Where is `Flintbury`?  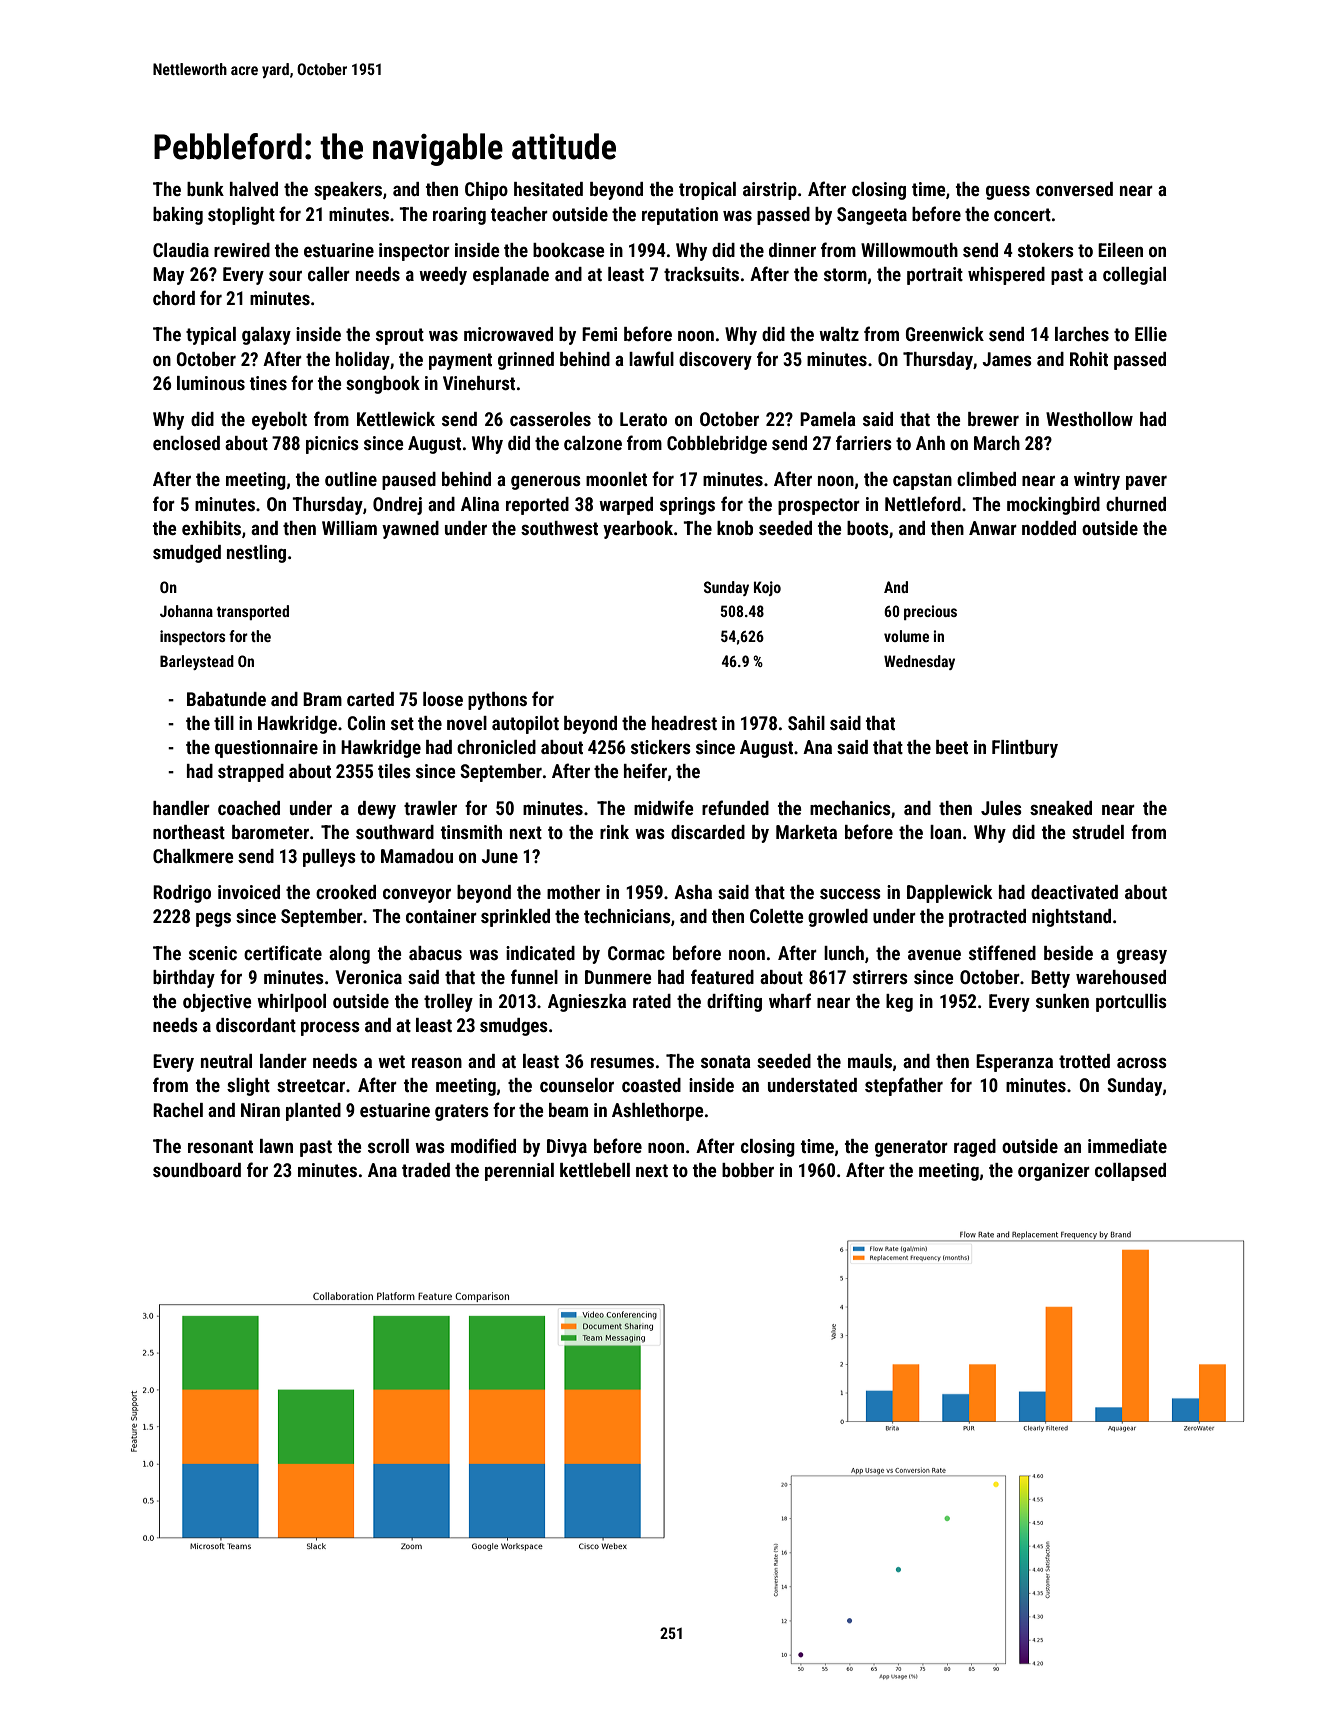 Flintbury is located at coordinates (1025, 749).
